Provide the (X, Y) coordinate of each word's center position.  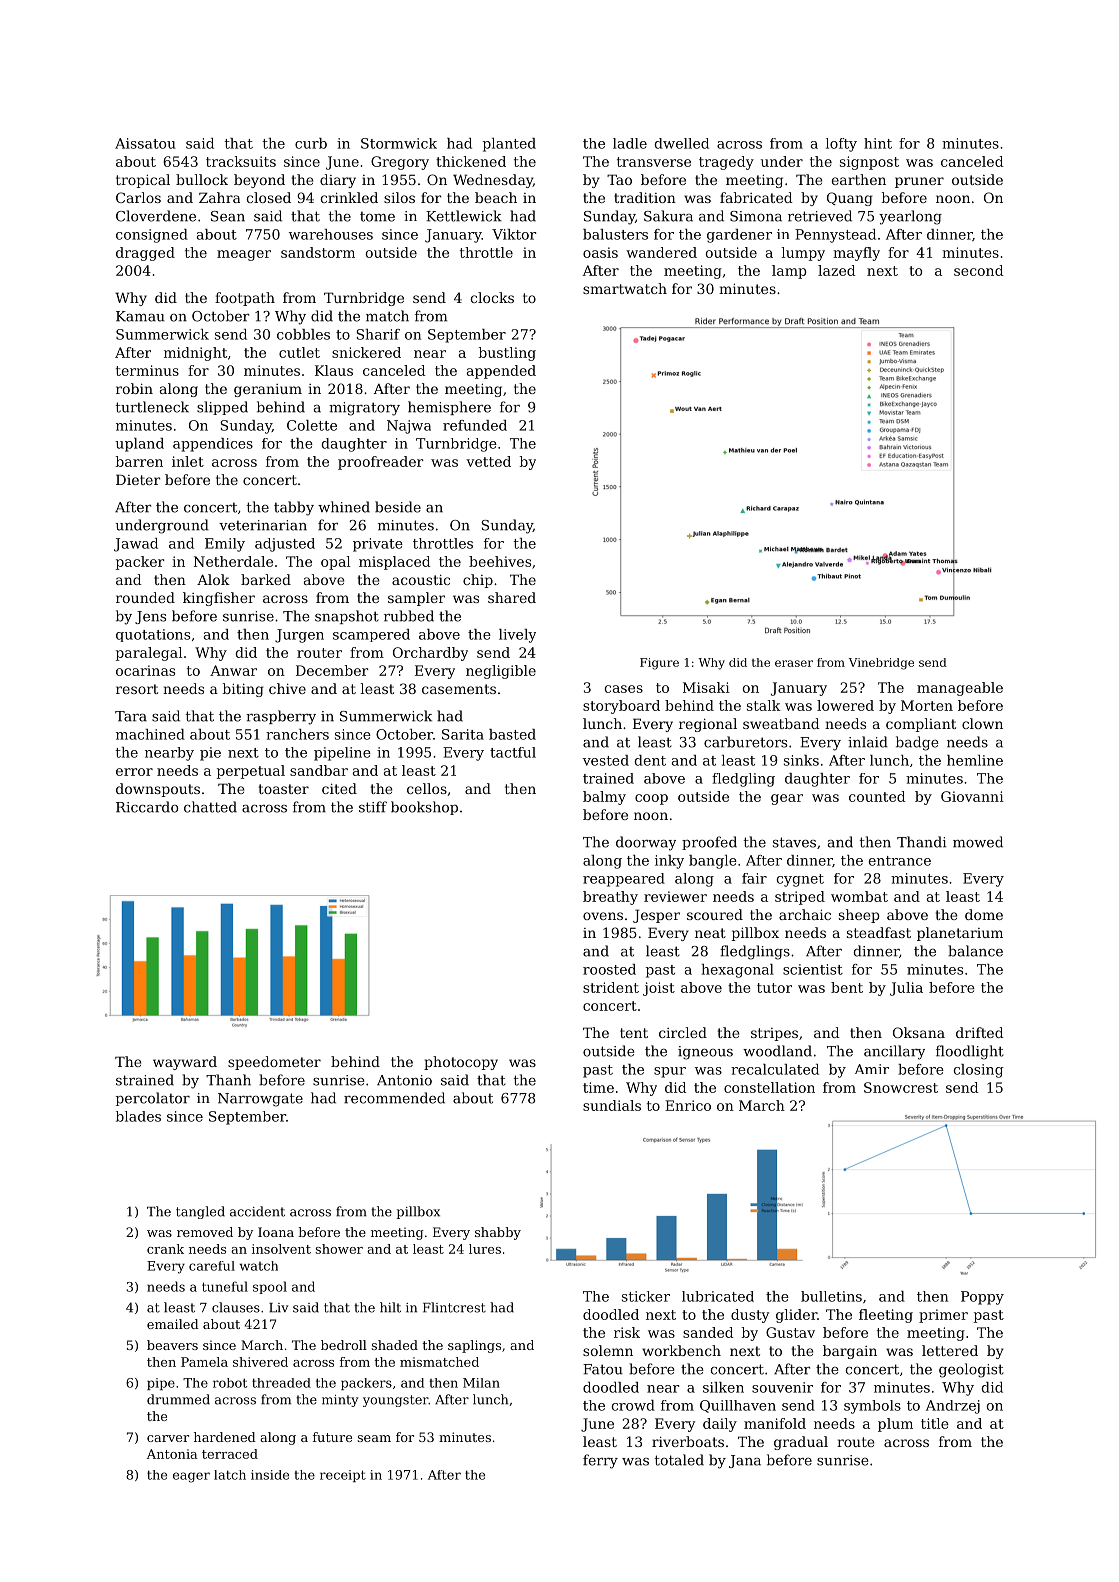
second (979, 270)
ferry (600, 1461)
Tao (619, 179)
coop (651, 799)
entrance (900, 861)
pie (210, 754)
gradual (801, 1443)
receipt (343, 1476)
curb (311, 143)
